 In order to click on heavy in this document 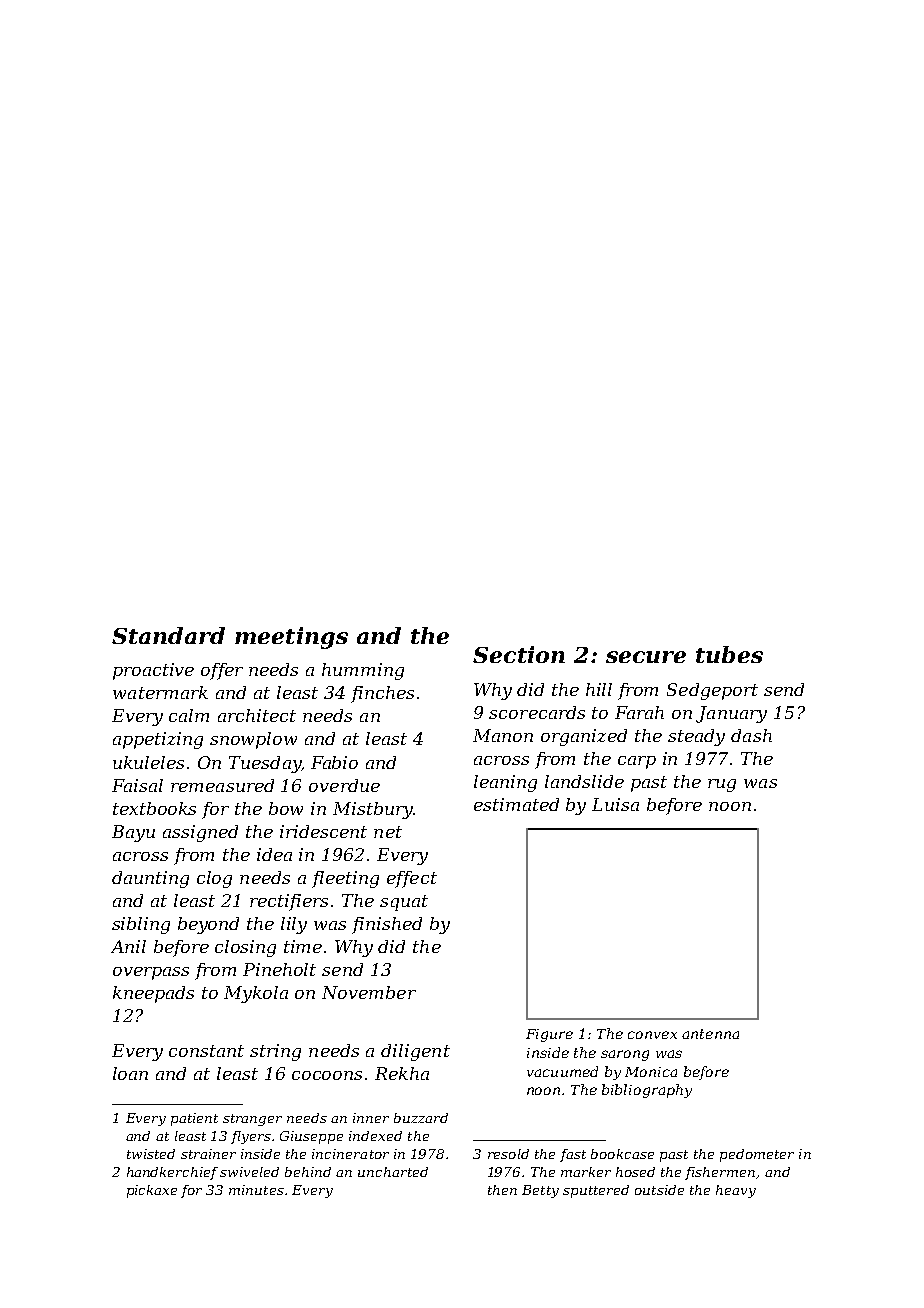, I will do `click(736, 1191)`.
